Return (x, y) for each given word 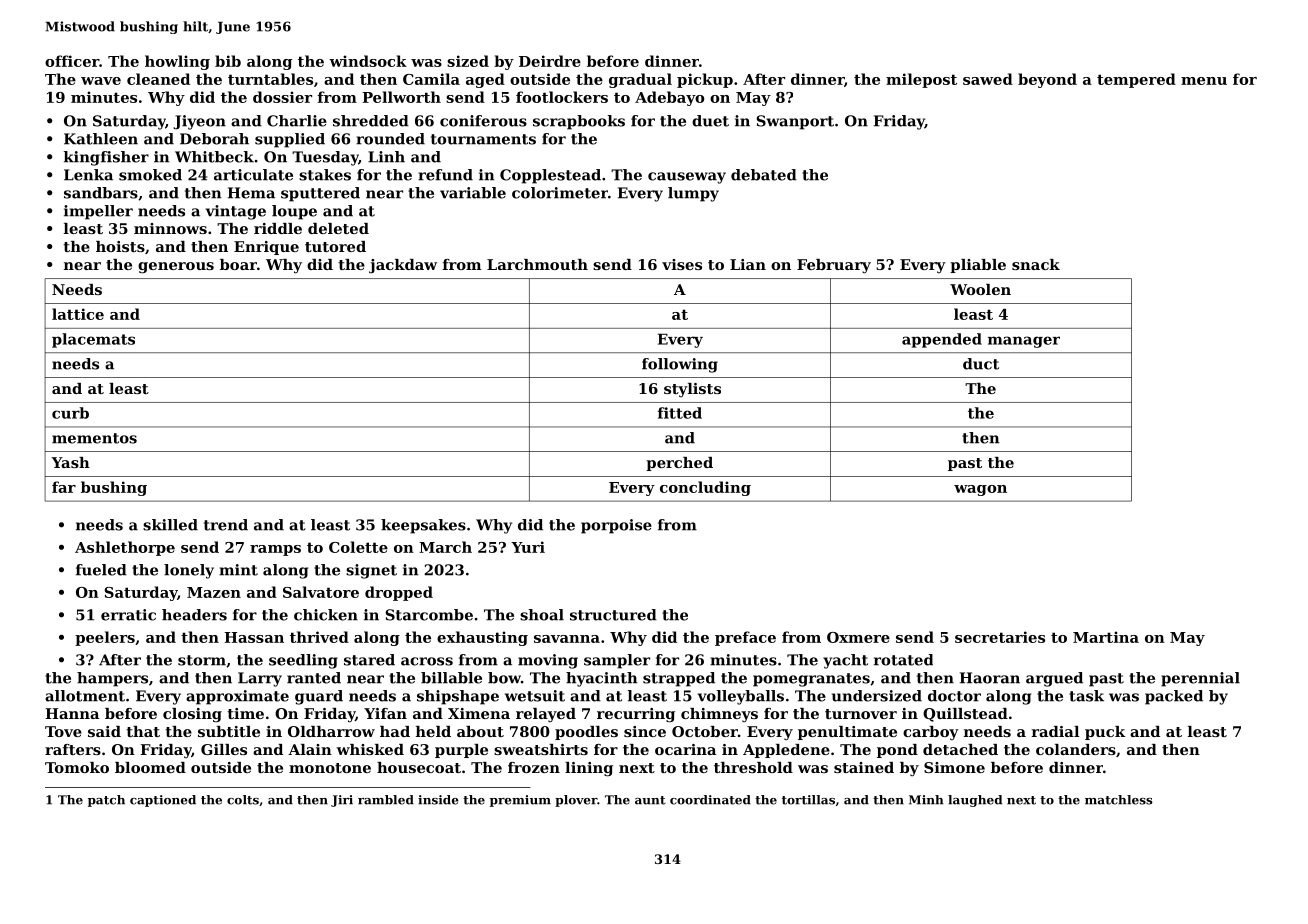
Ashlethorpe (125, 548)
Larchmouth (537, 264)
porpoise (616, 526)
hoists (120, 246)
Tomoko (77, 767)
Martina (1106, 637)
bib (228, 61)
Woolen (980, 289)
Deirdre (550, 61)
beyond (1047, 80)
